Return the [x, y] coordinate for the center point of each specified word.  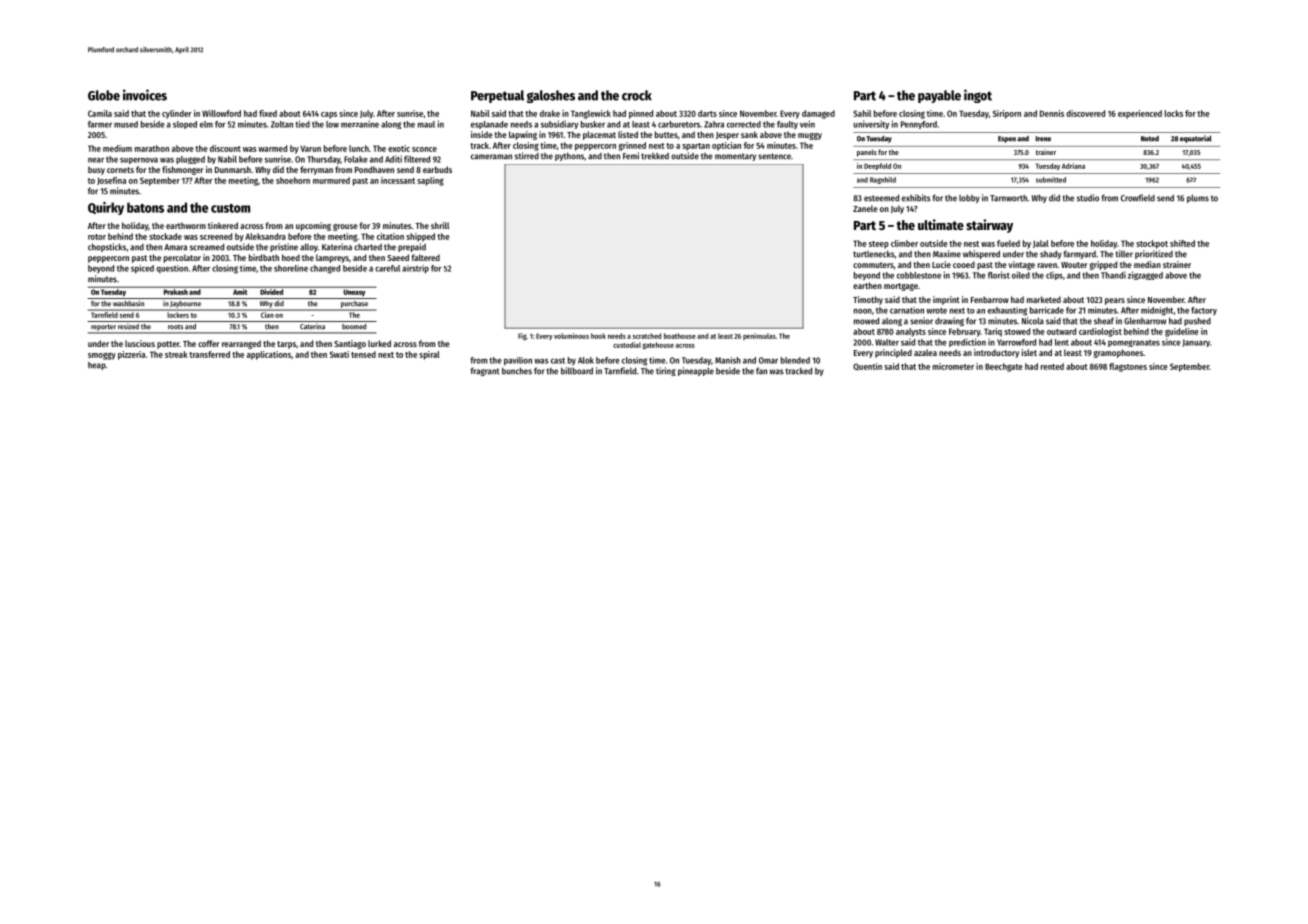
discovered [1085, 113]
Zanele [865, 208]
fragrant [485, 371]
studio [1088, 198]
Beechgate [1004, 367]
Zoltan [282, 124]
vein [807, 124]
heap [97, 366]
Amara [175, 247]
